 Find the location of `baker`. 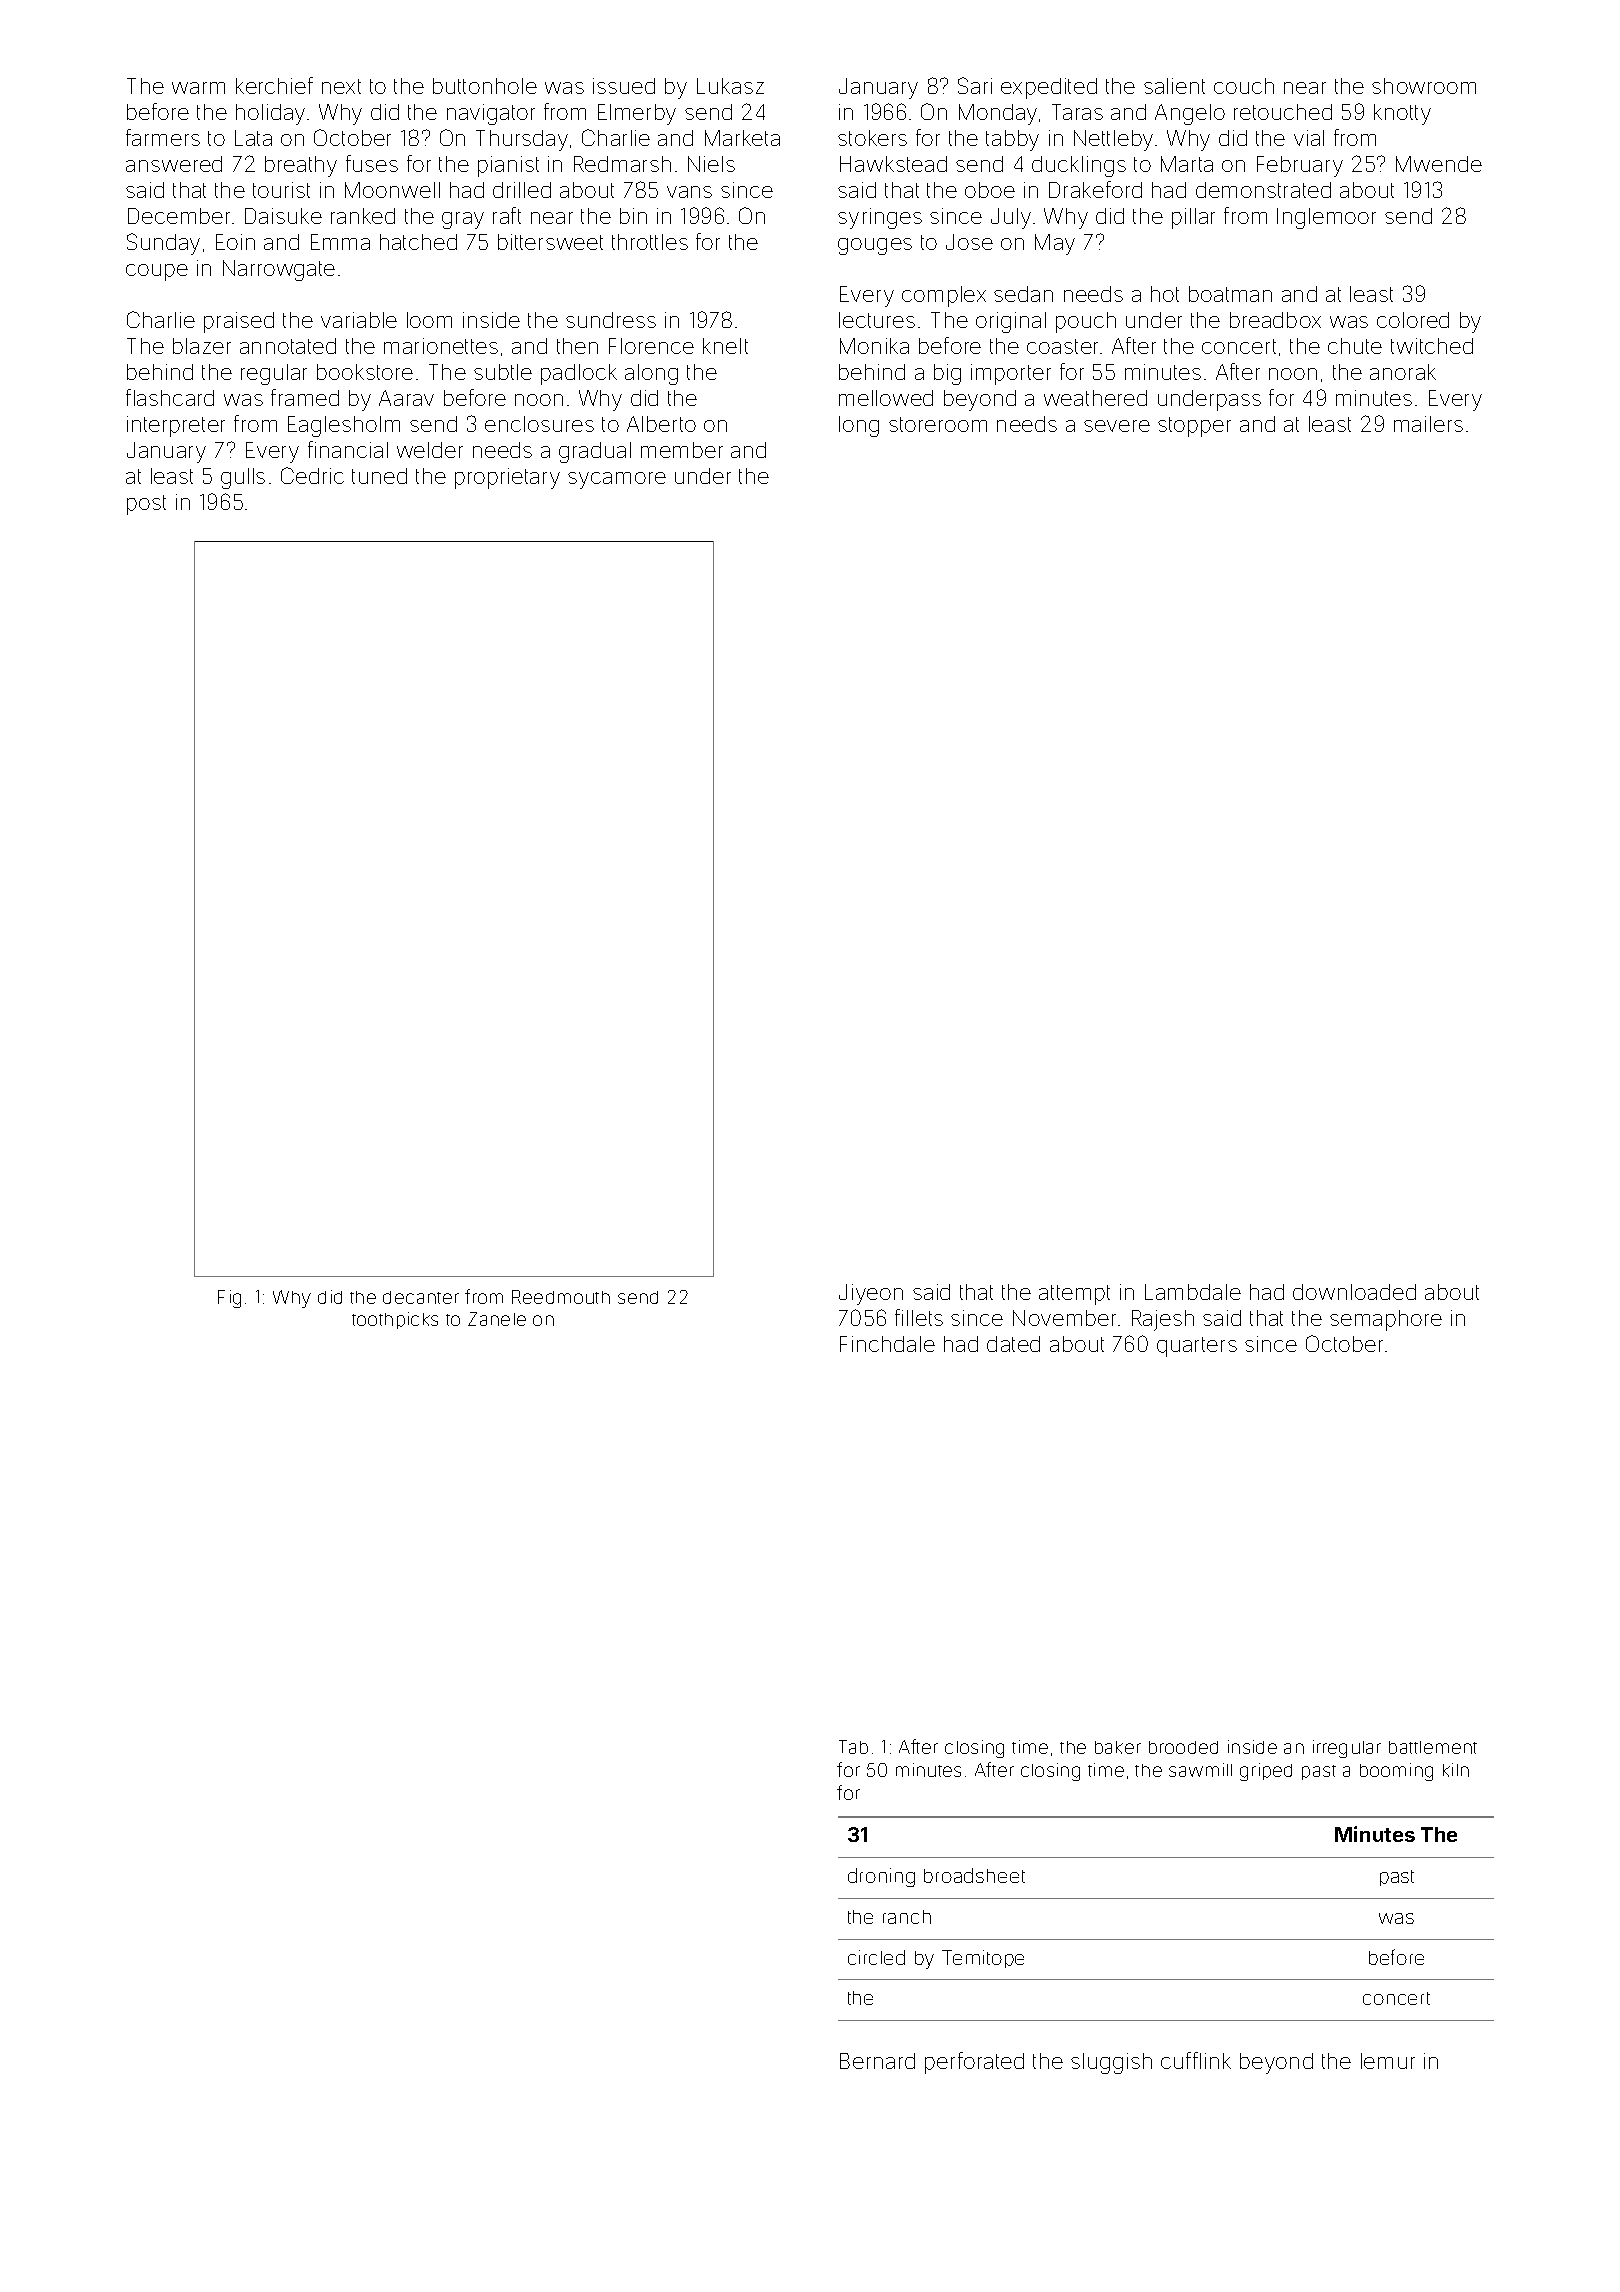

baker is located at coordinates (1118, 1747).
